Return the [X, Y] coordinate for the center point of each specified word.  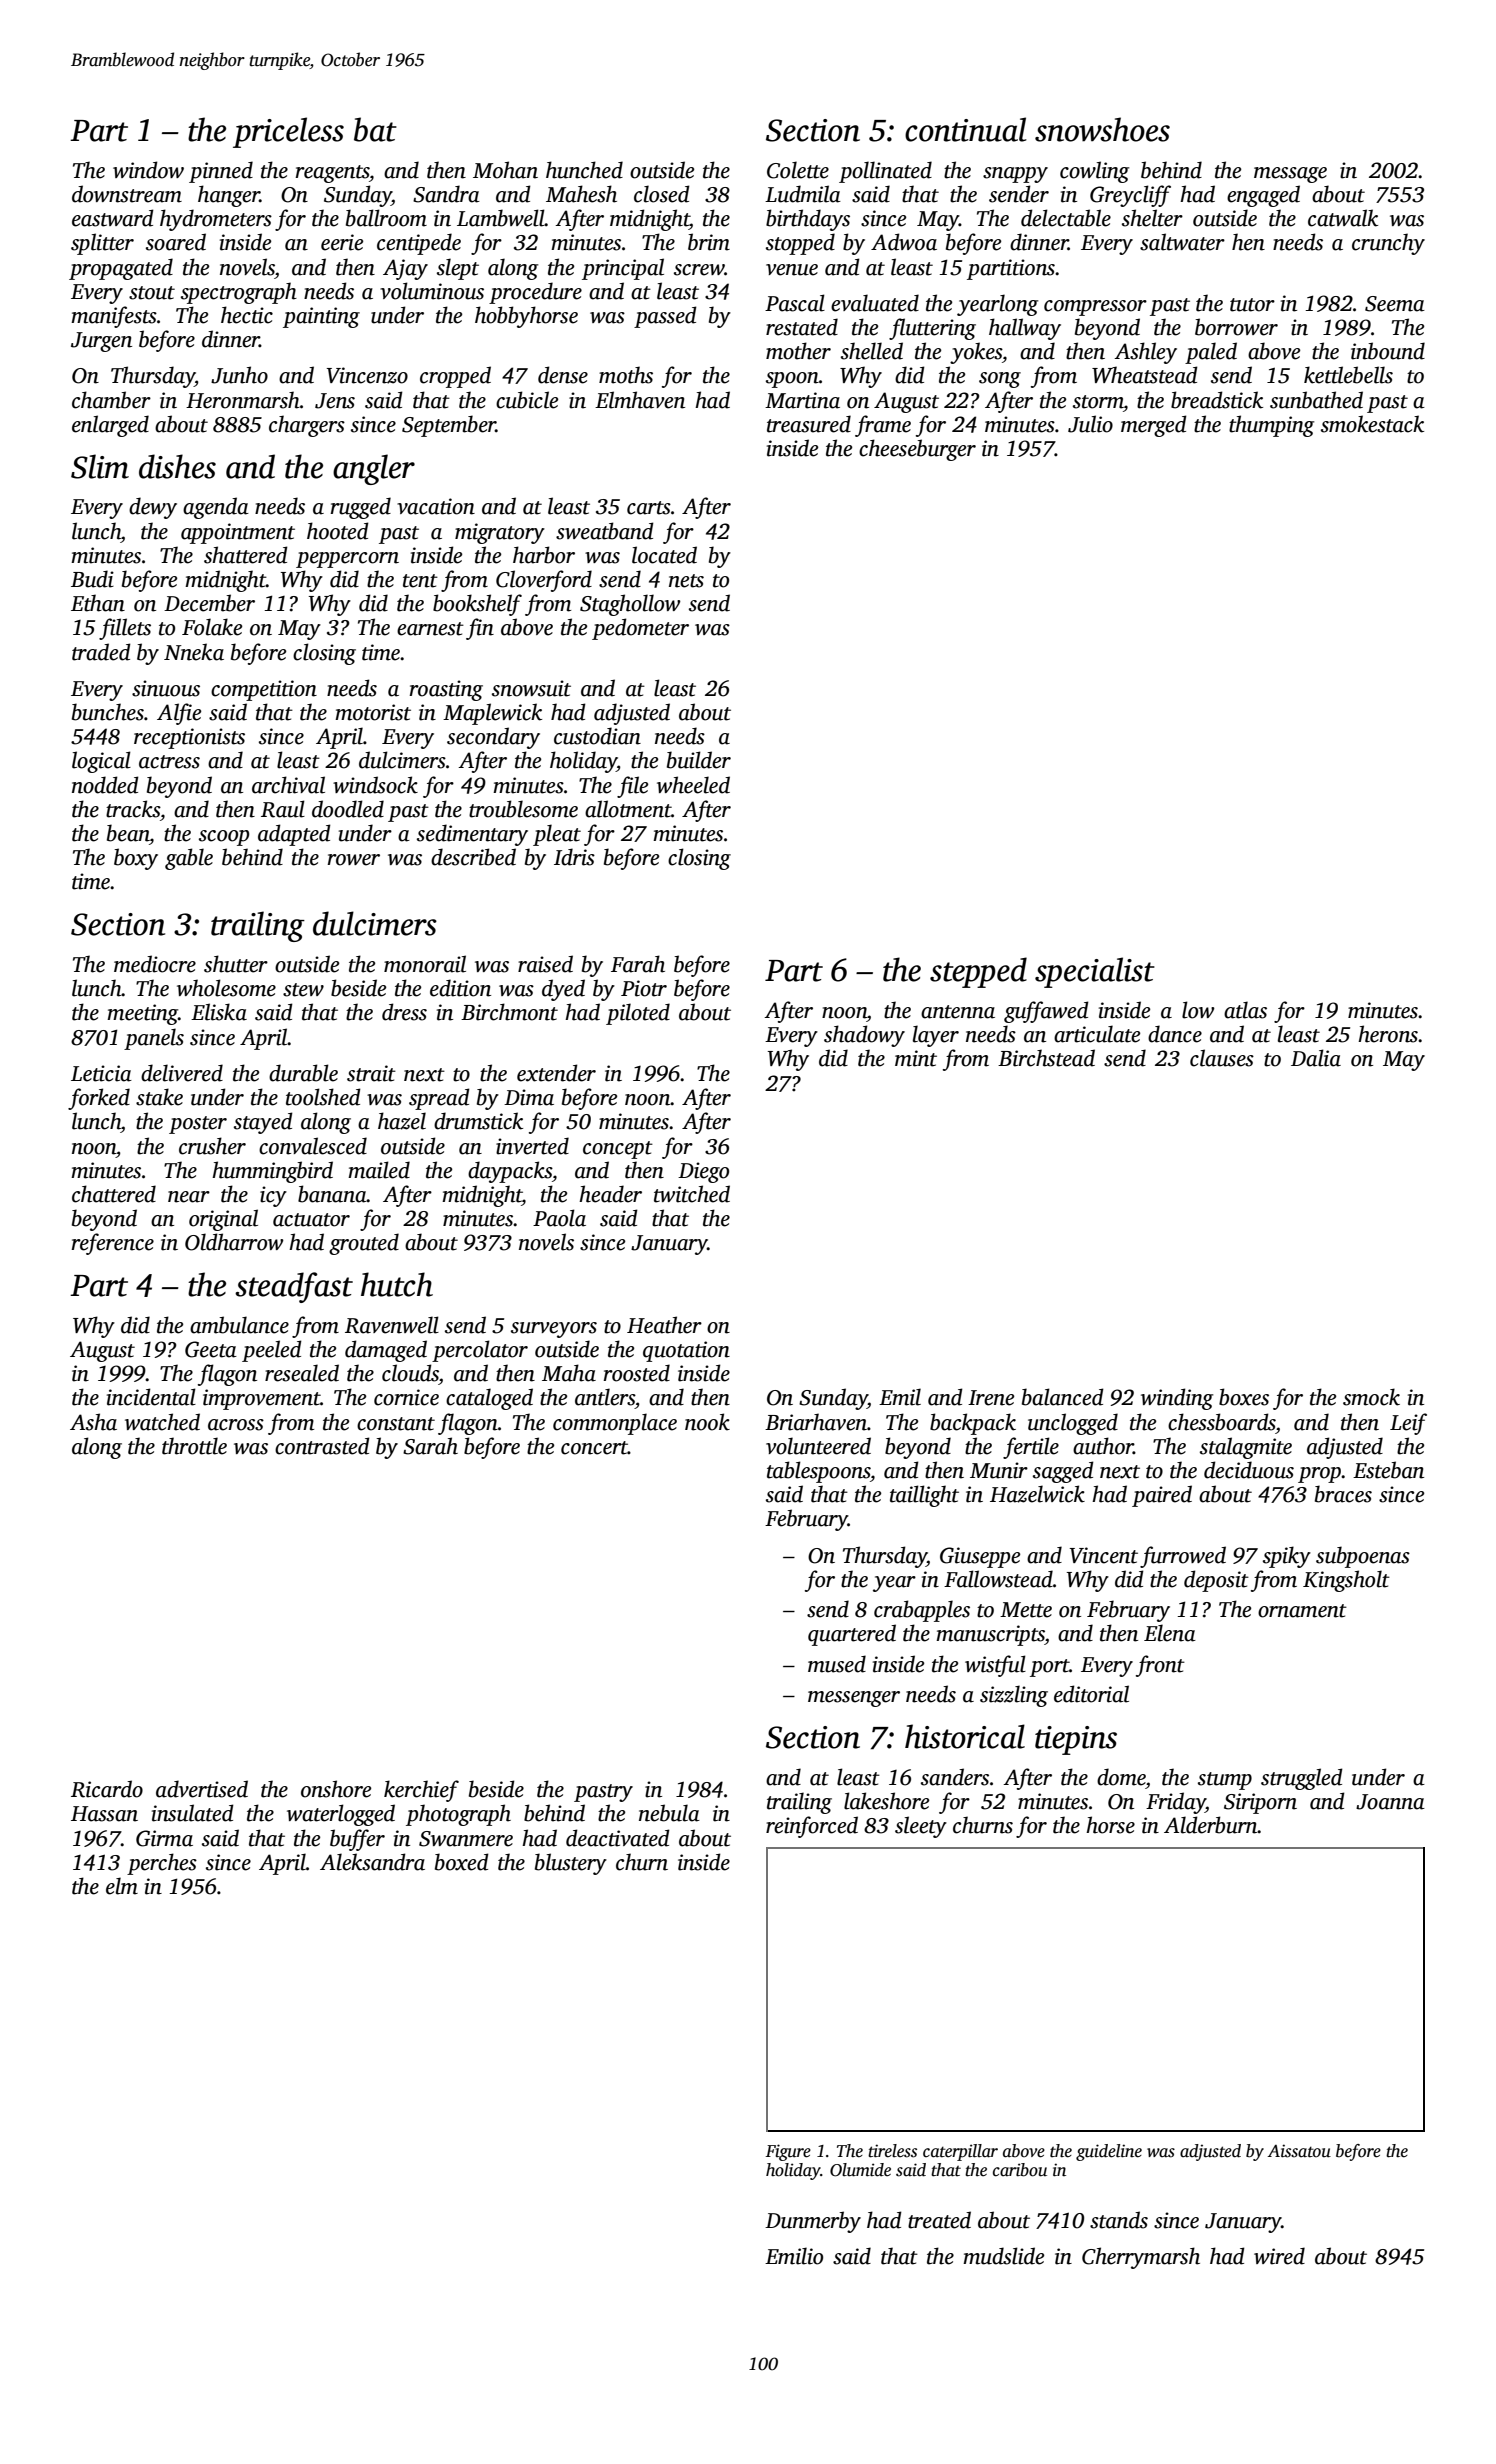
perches [162, 1864]
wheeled [693, 785]
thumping [1271, 426]
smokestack [1372, 424]
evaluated [875, 303]
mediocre [155, 964]
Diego [703, 1172]
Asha [93, 1422]
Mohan [505, 170]
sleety [921, 1827]
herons [1388, 1034]
